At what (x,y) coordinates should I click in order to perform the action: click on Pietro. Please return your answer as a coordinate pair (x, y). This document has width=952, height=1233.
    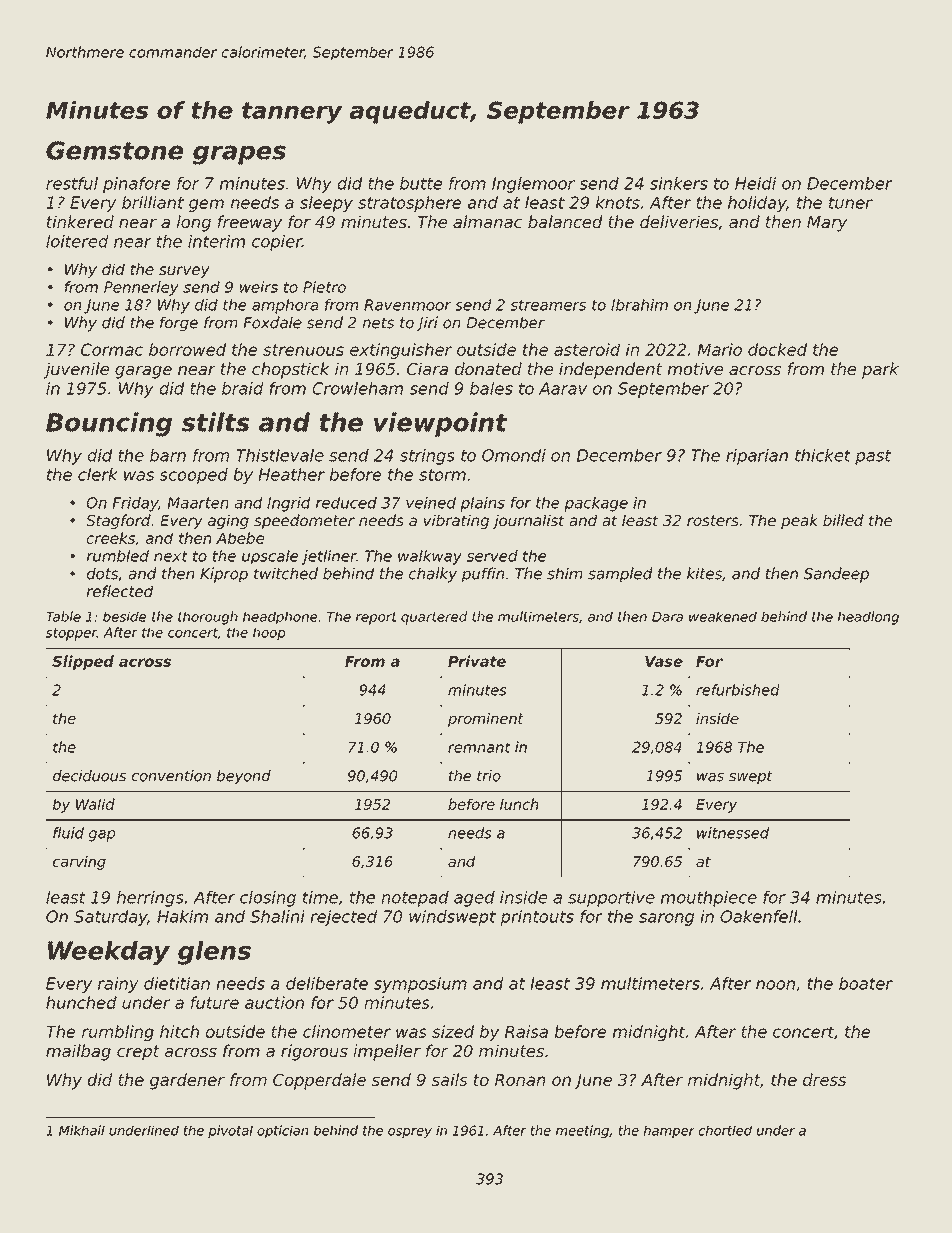
    Looking at the image, I should click on (324, 287).
